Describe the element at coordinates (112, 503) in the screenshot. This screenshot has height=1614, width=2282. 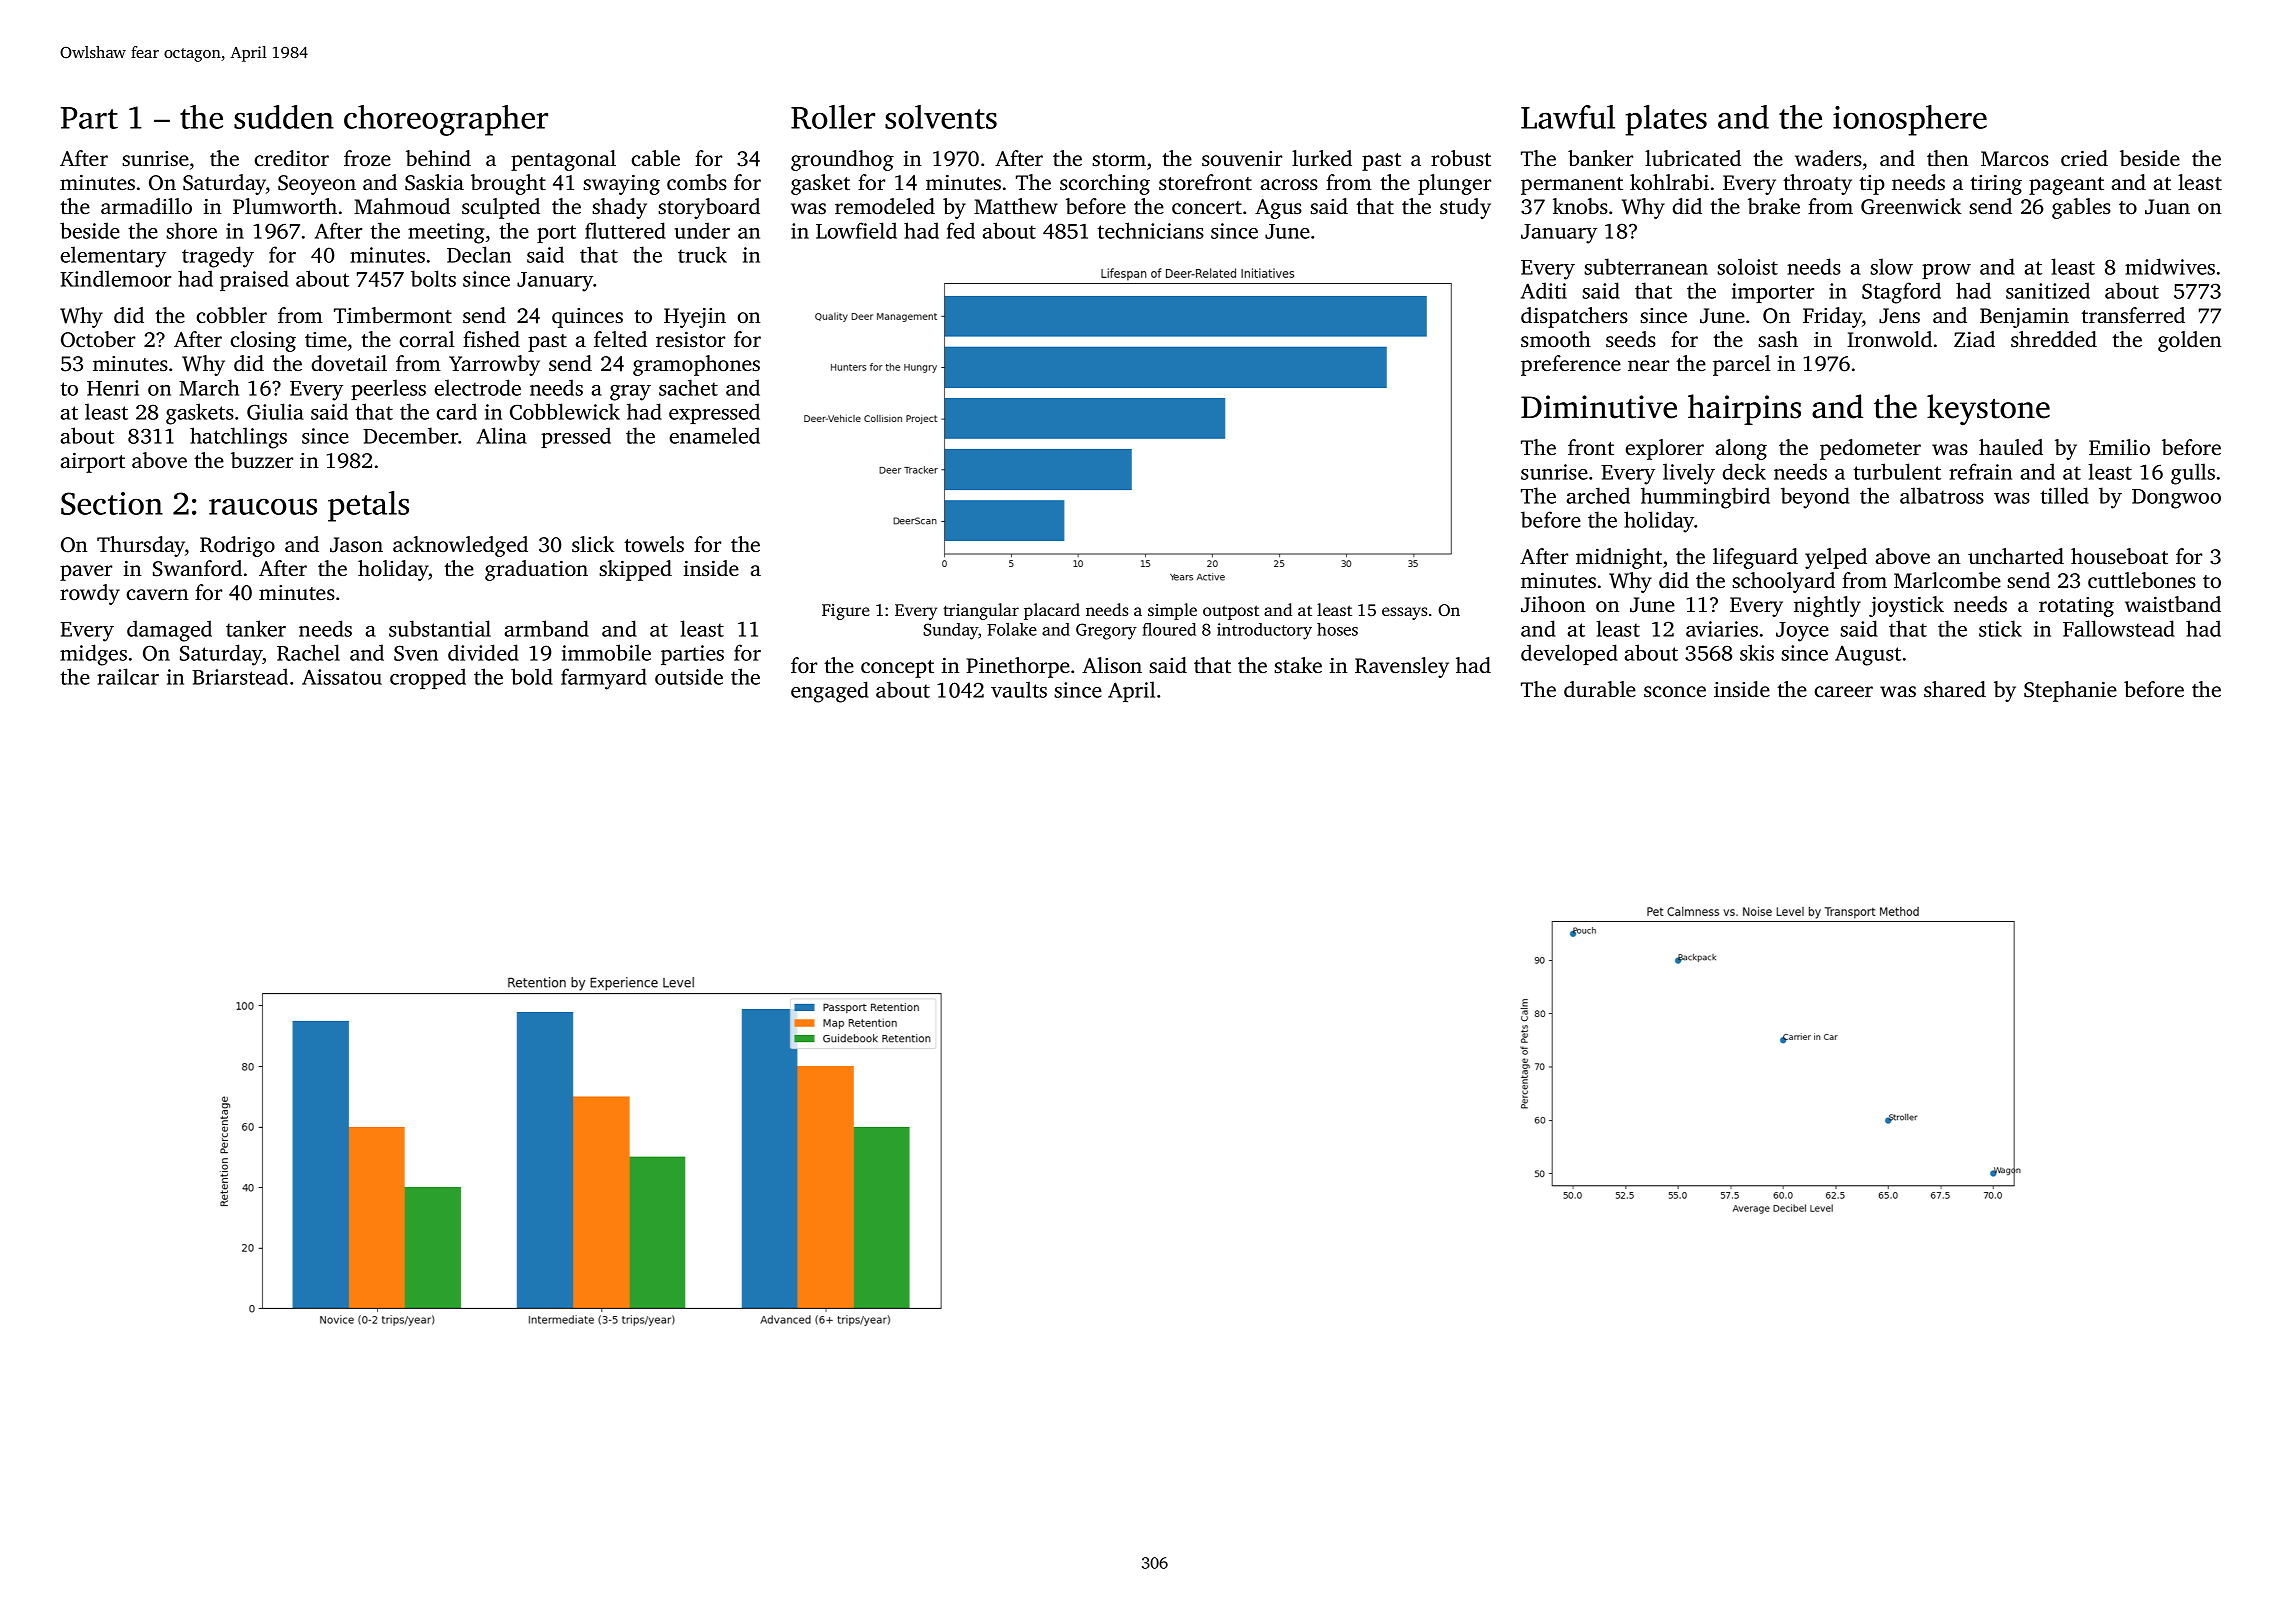
I see `Section` at that location.
